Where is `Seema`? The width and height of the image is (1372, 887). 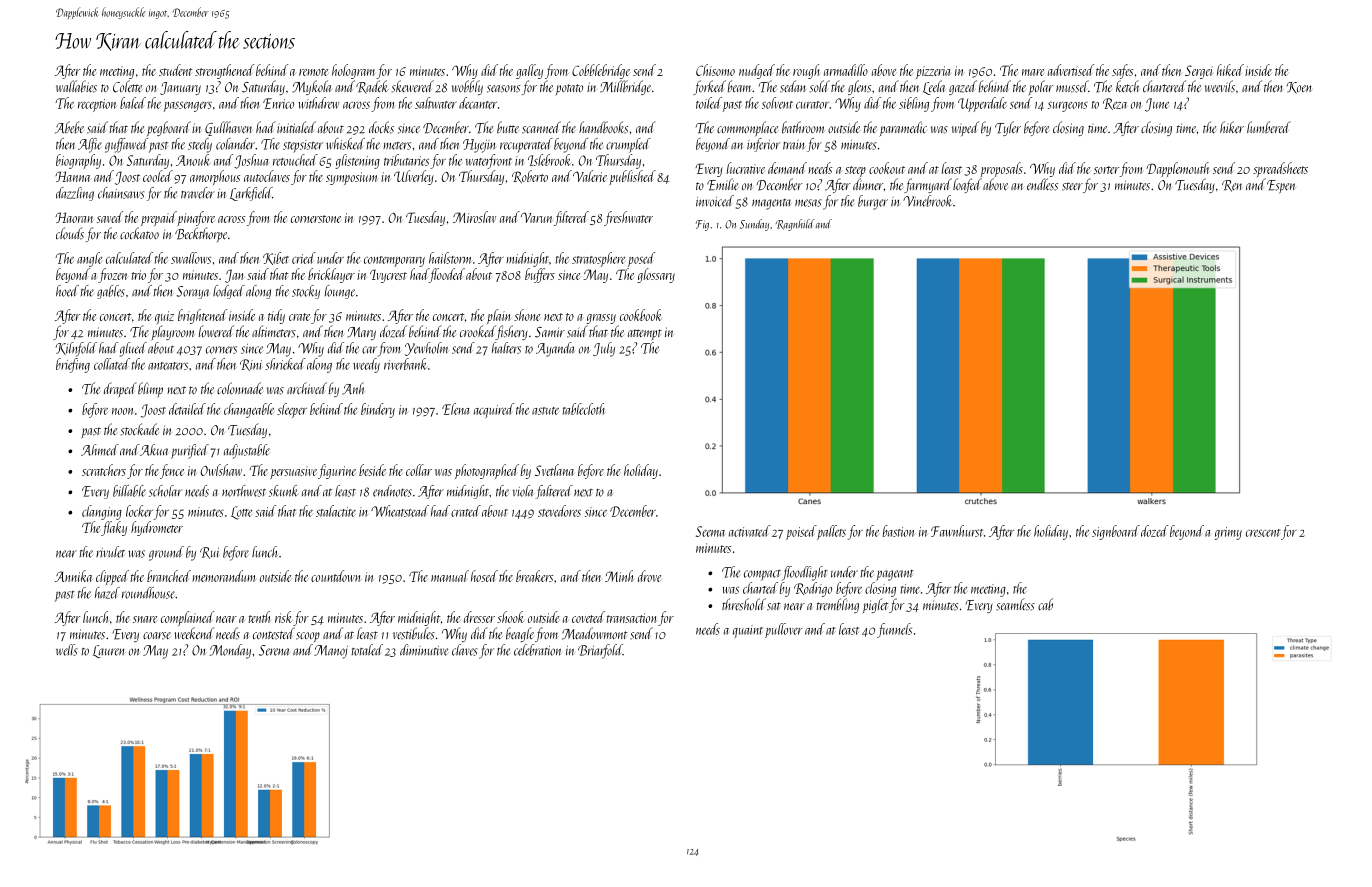 Seema is located at coordinates (710, 531).
